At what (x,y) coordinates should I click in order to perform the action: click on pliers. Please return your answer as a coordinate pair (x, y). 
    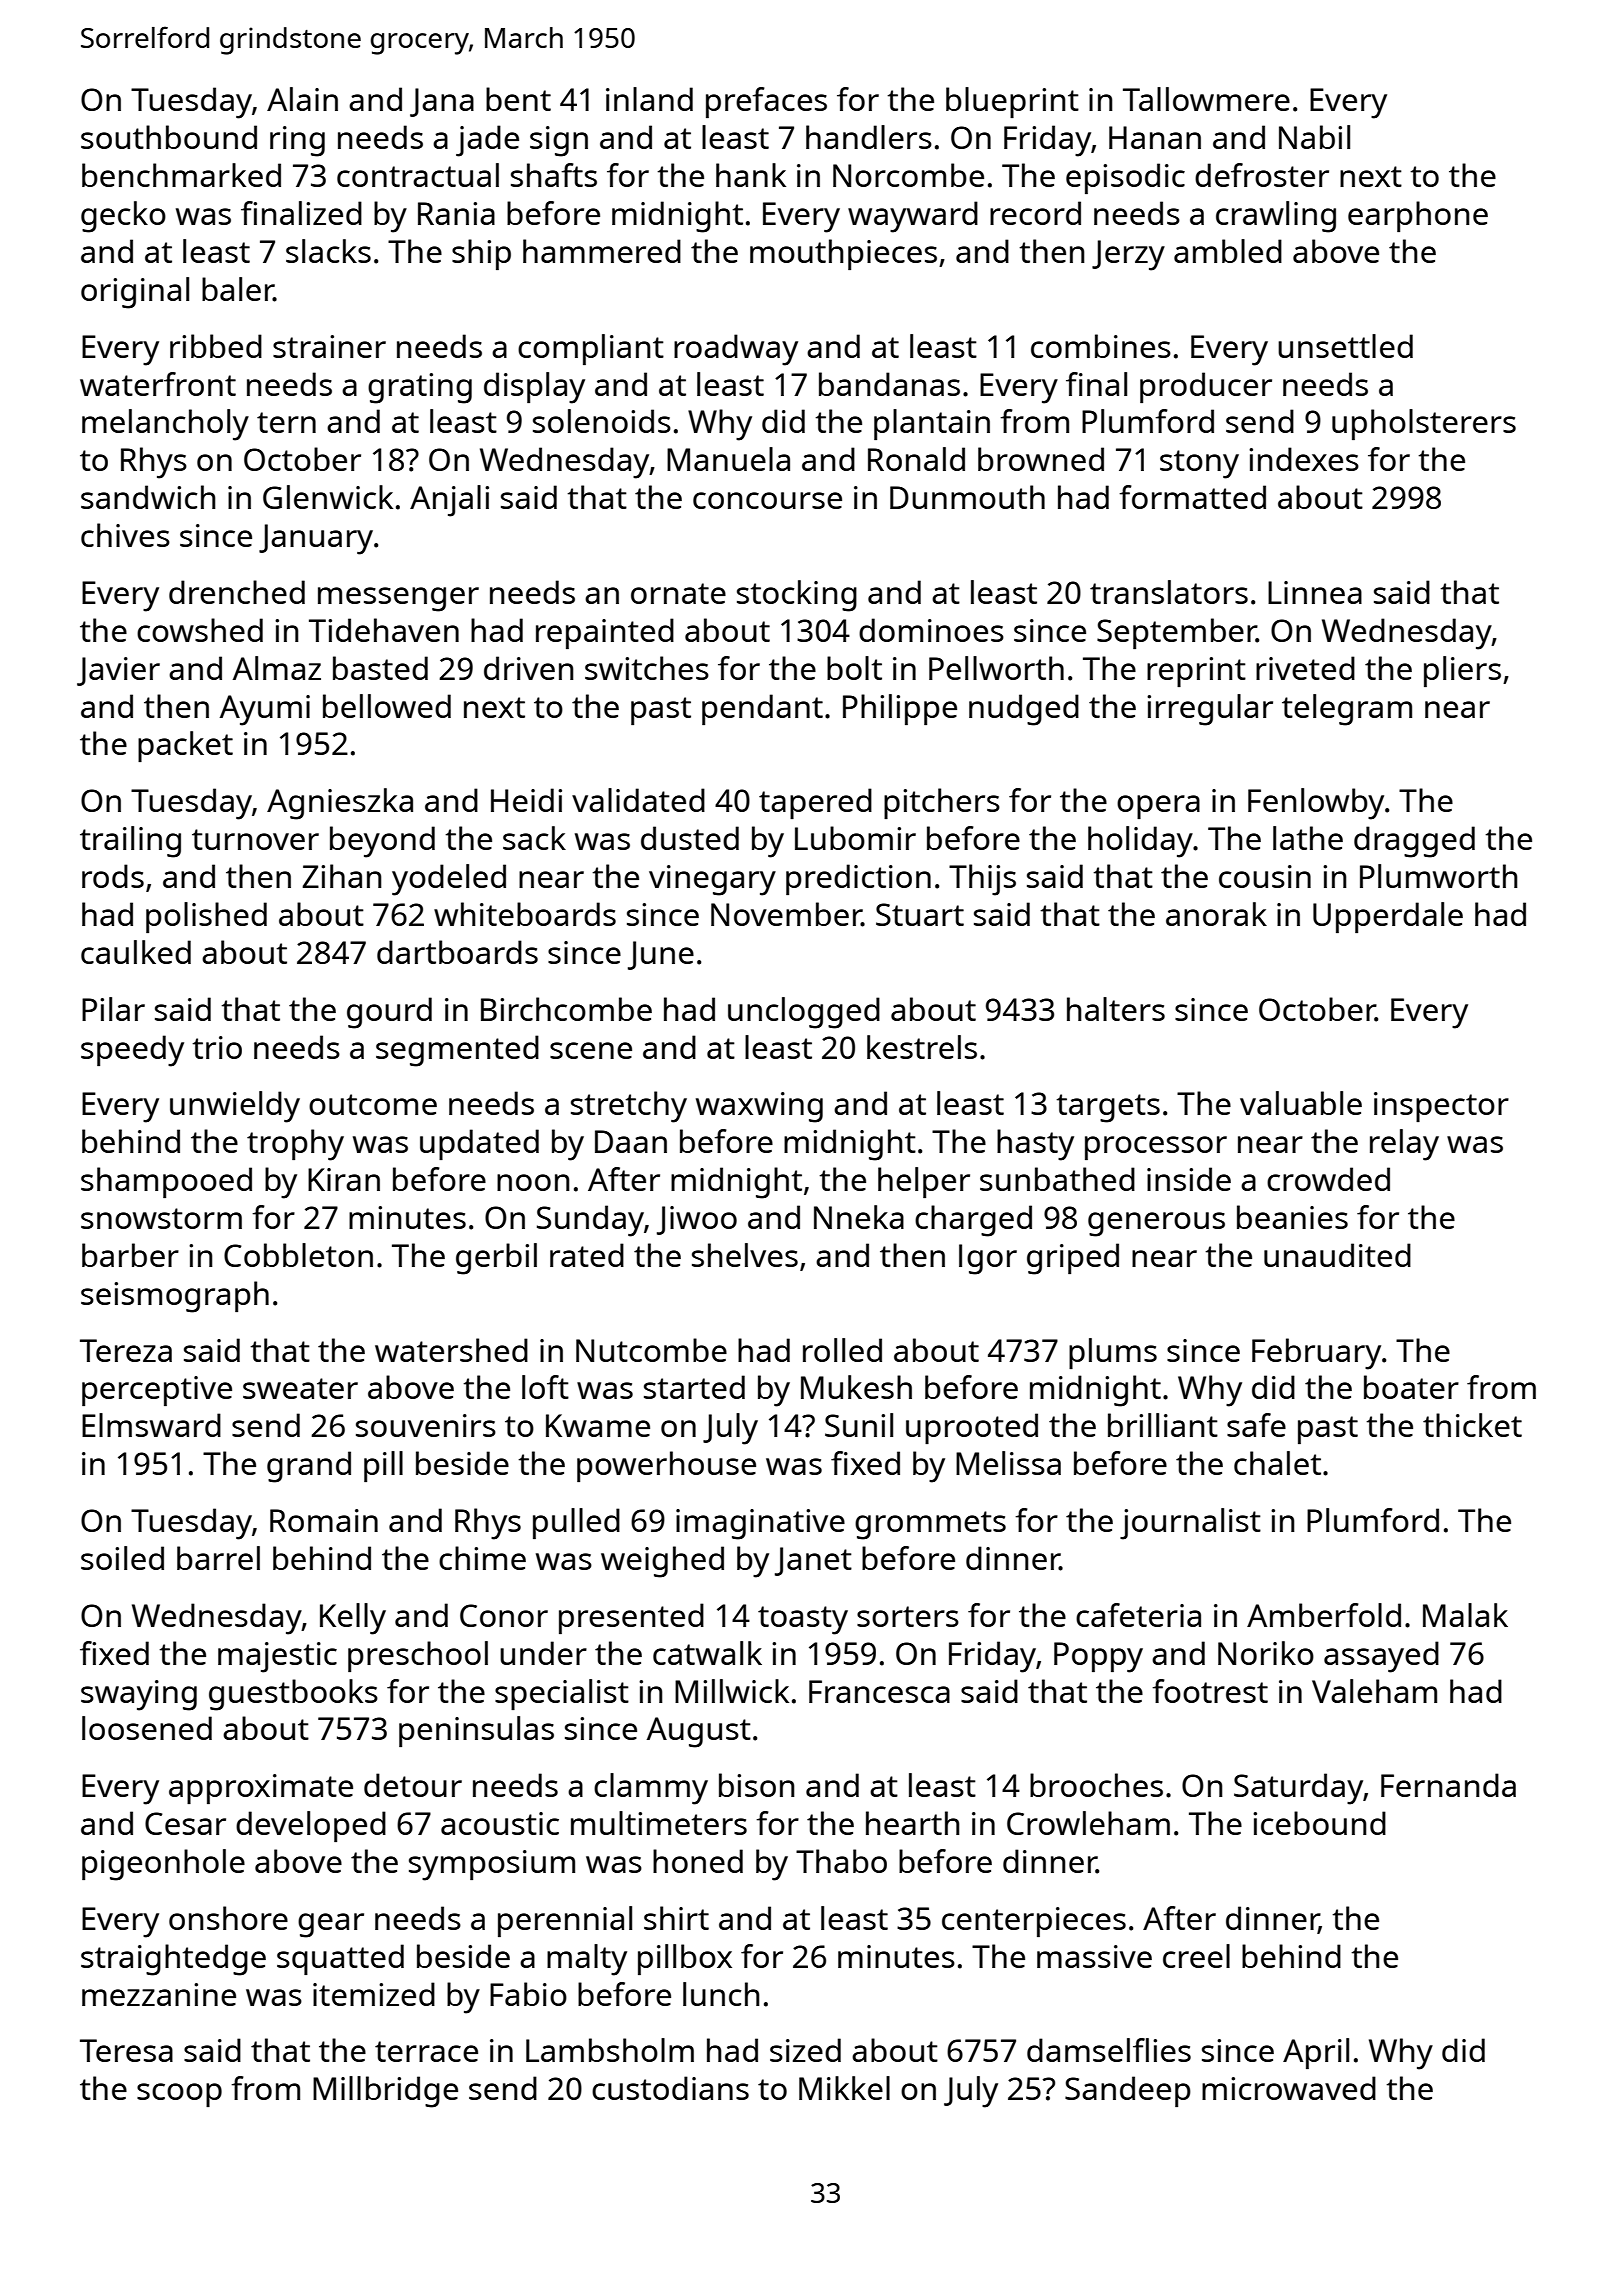
    Looking at the image, I should click on (1462, 671).
